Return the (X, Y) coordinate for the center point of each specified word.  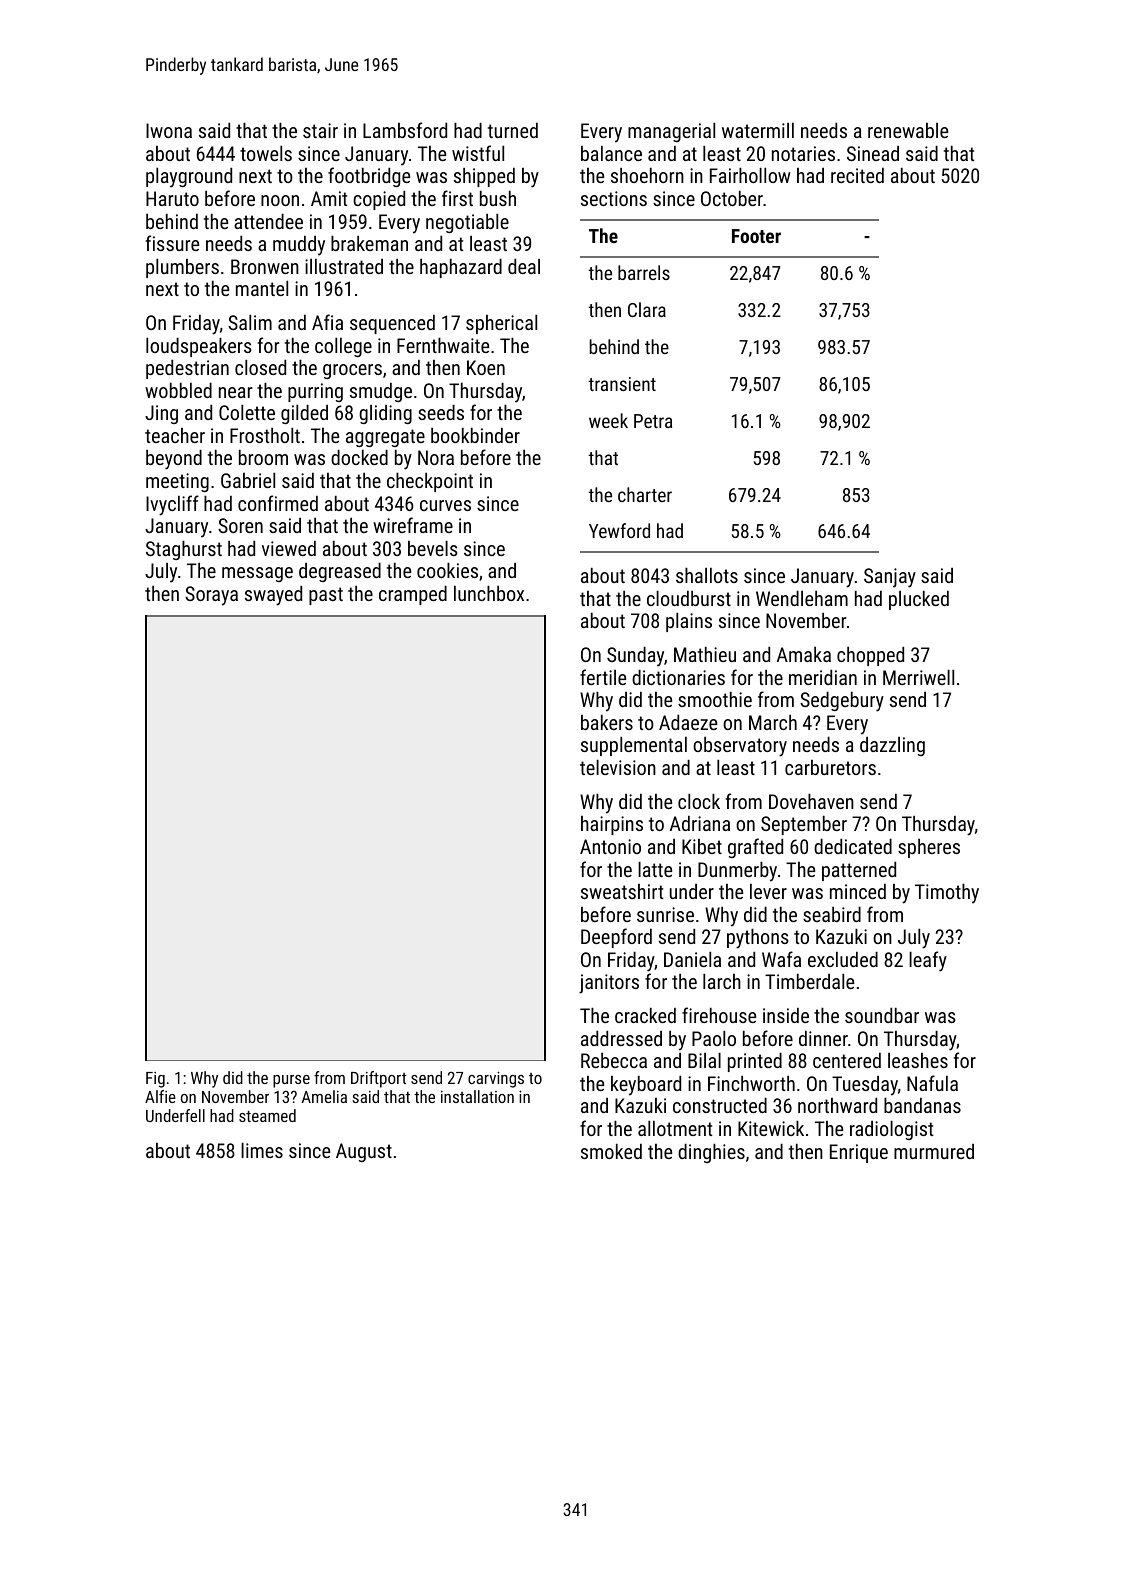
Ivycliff (172, 505)
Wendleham (802, 598)
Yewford (619, 530)
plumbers (182, 268)
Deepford (616, 938)
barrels (644, 272)
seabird (832, 914)
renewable (908, 130)
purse (291, 1081)
